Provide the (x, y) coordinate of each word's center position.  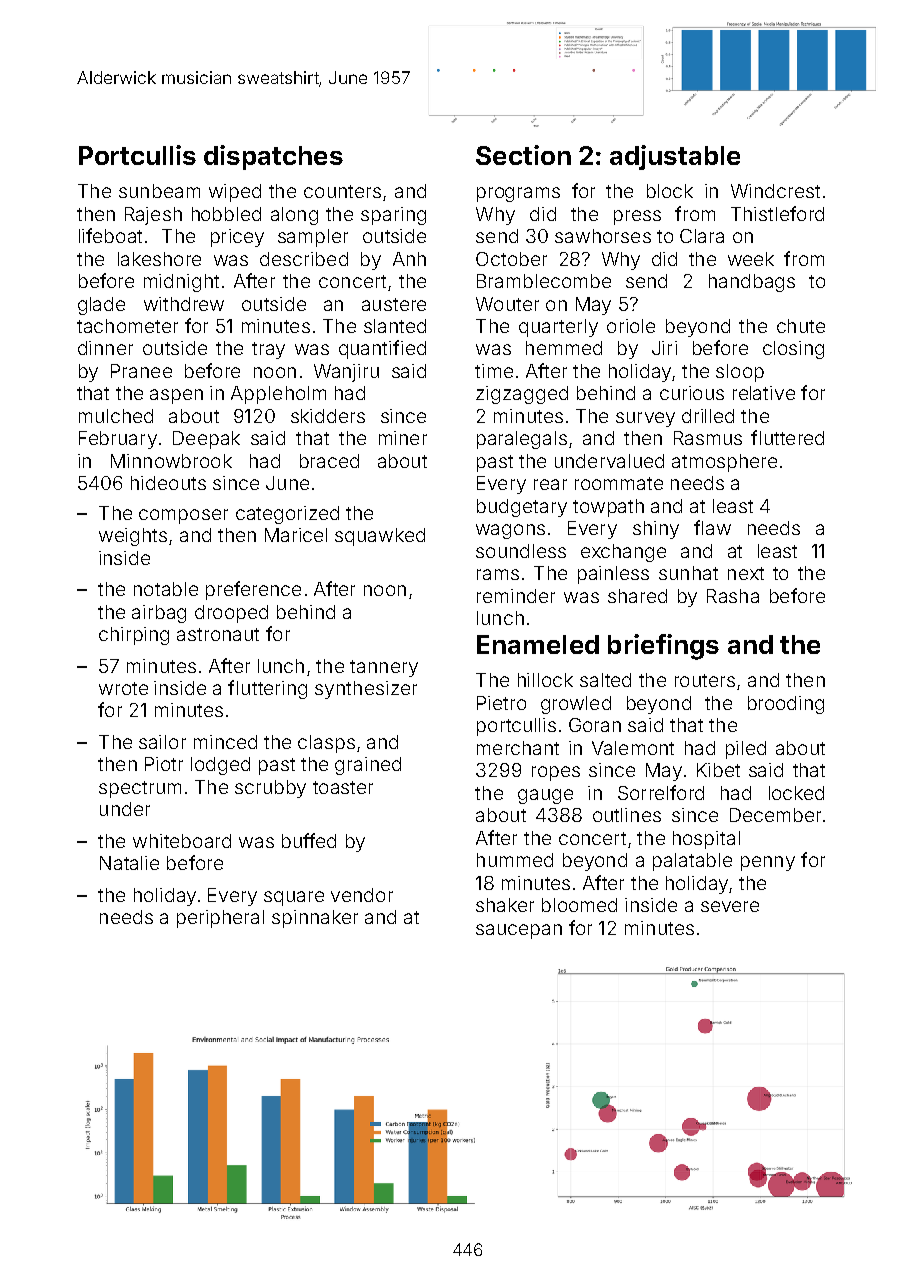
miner (403, 438)
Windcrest (775, 191)
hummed (515, 860)
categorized (287, 515)
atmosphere (724, 463)
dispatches (273, 157)
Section (523, 155)
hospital (706, 840)
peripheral (220, 919)
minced (225, 742)
